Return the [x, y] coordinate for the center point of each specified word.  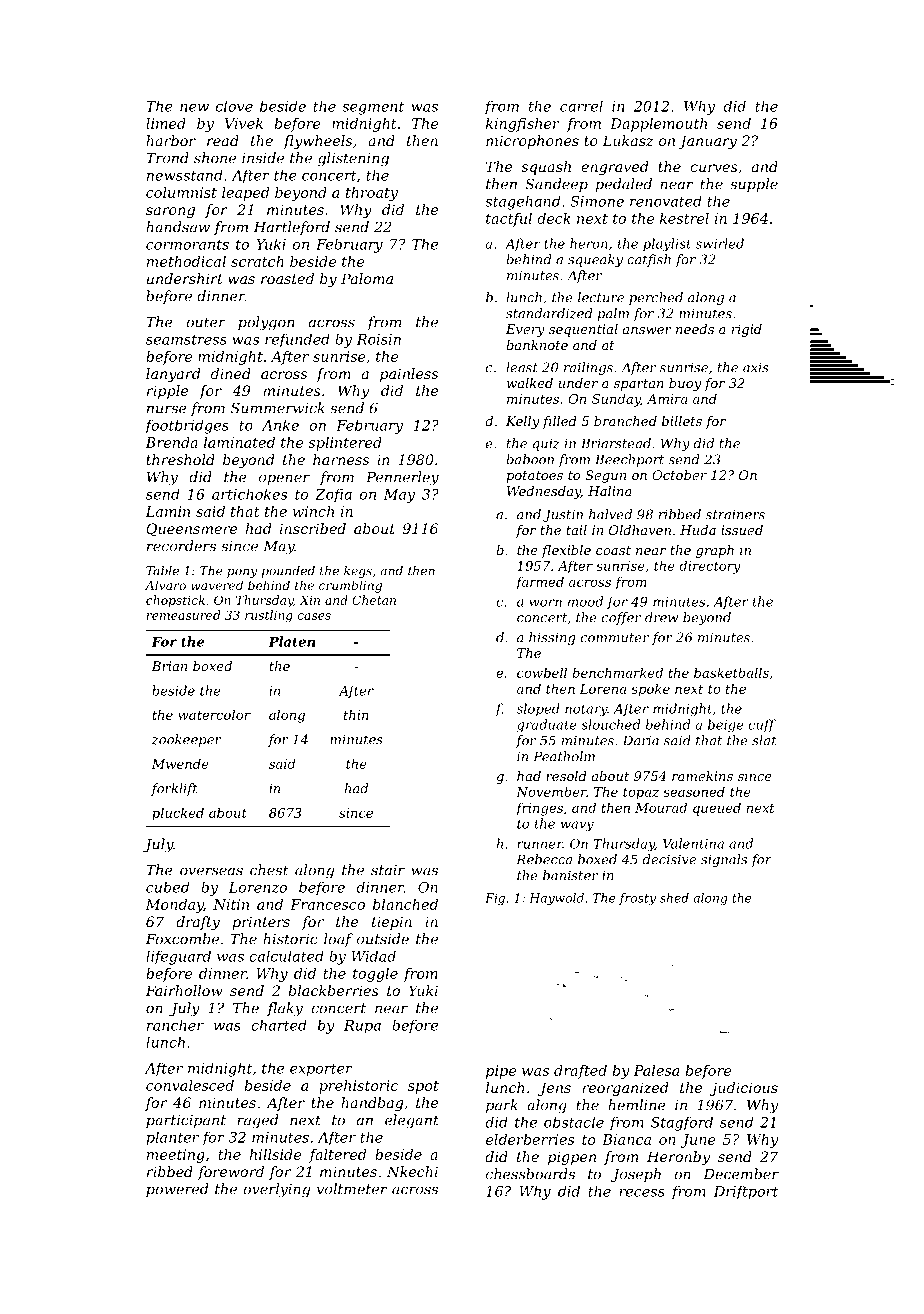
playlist [667, 244]
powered [177, 1190]
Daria [641, 740]
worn [546, 603]
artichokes [249, 494]
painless [409, 375]
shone [215, 158]
